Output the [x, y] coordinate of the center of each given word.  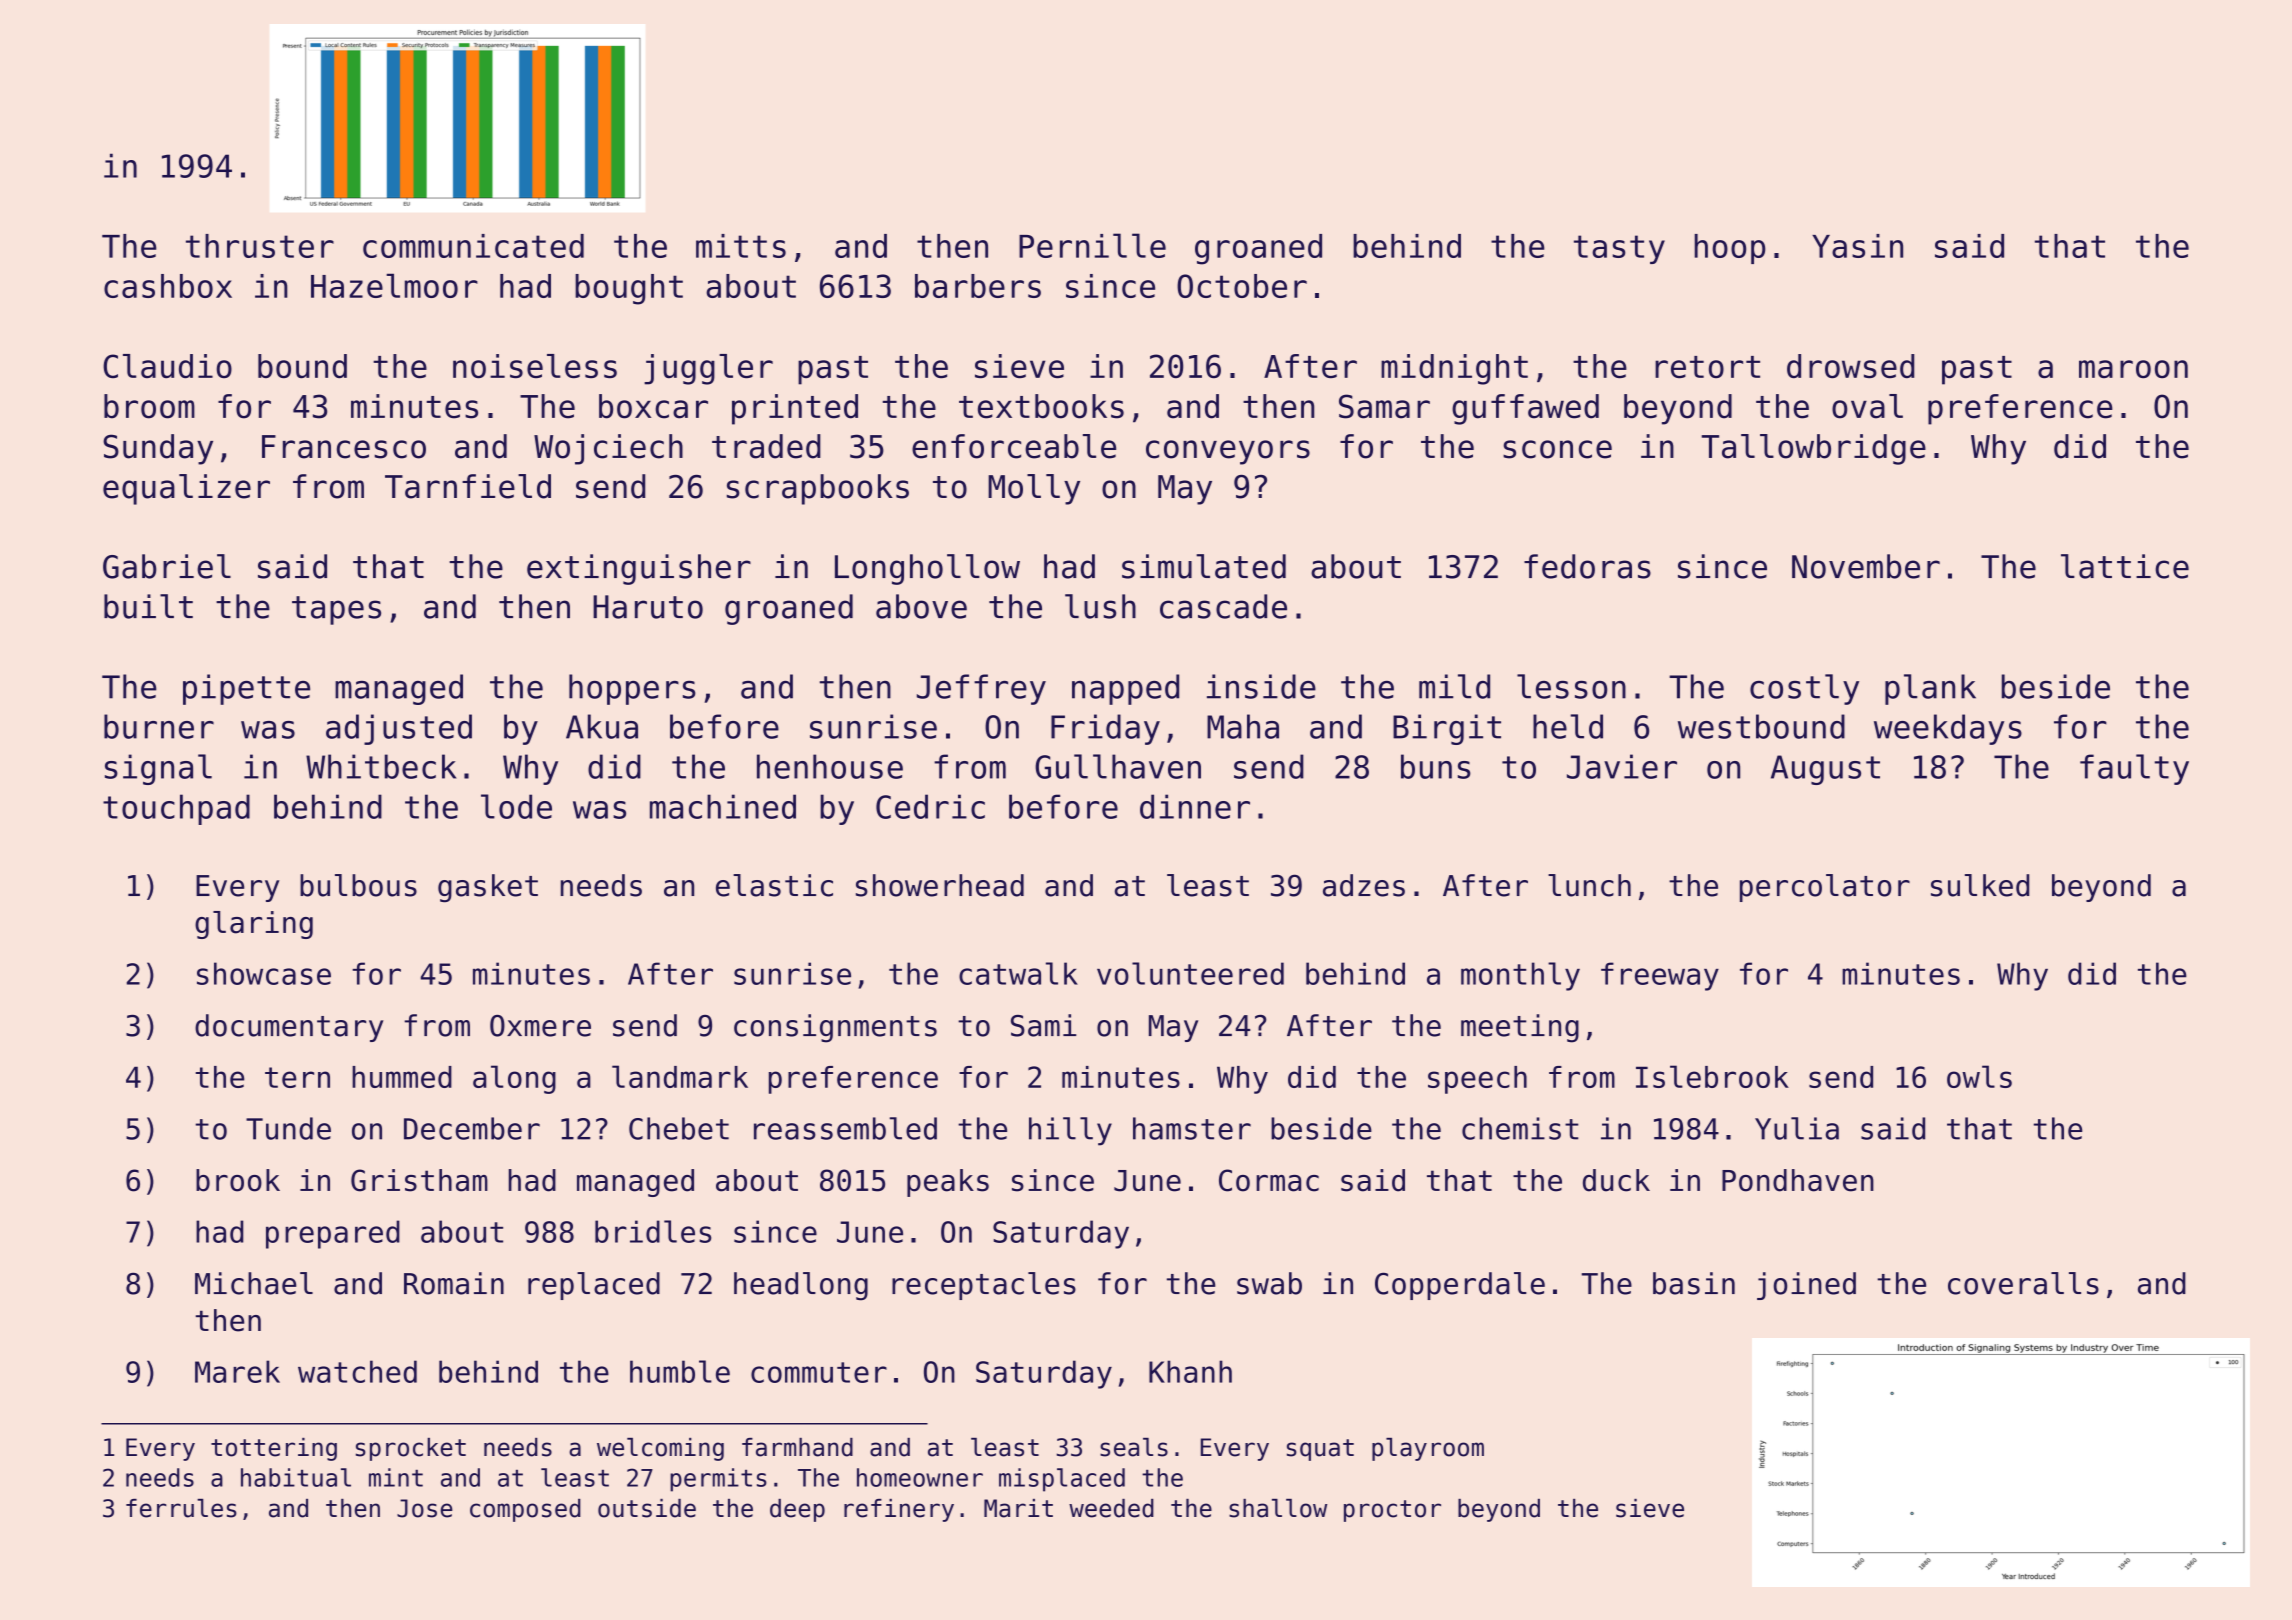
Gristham [419, 1180]
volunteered [1190, 973]
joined [1806, 1286]
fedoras [1587, 566]
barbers [978, 286]
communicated [473, 246]
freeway [1660, 976]
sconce [1557, 449]
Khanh [1190, 1371]
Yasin [1857, 246]
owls [1979, 1076]
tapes [336, 610]
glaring [254, 925]
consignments [835, 1028]
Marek [237, 1371]
